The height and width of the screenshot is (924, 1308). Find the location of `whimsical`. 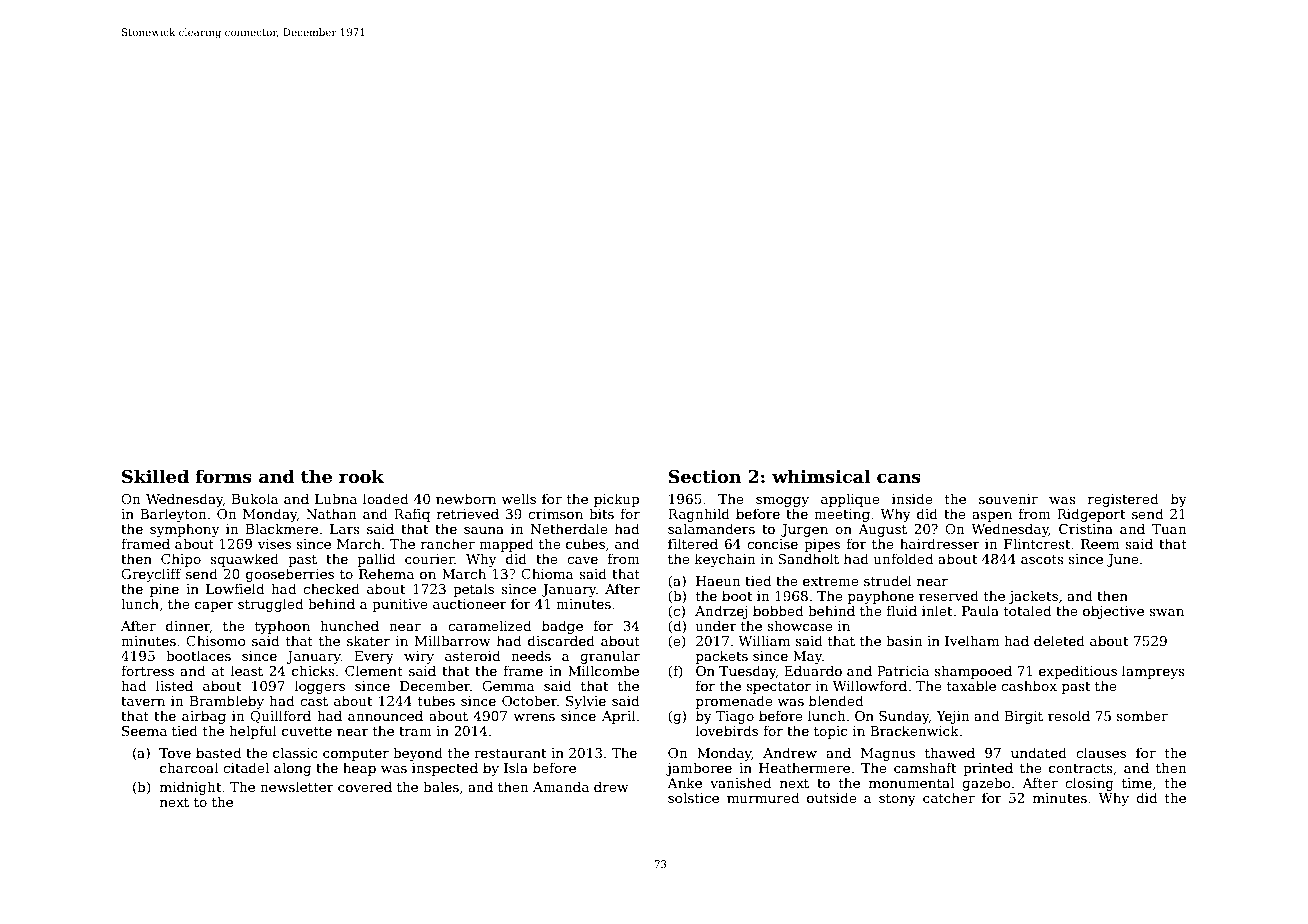

whimsical is located at coordinates (821, 476).
